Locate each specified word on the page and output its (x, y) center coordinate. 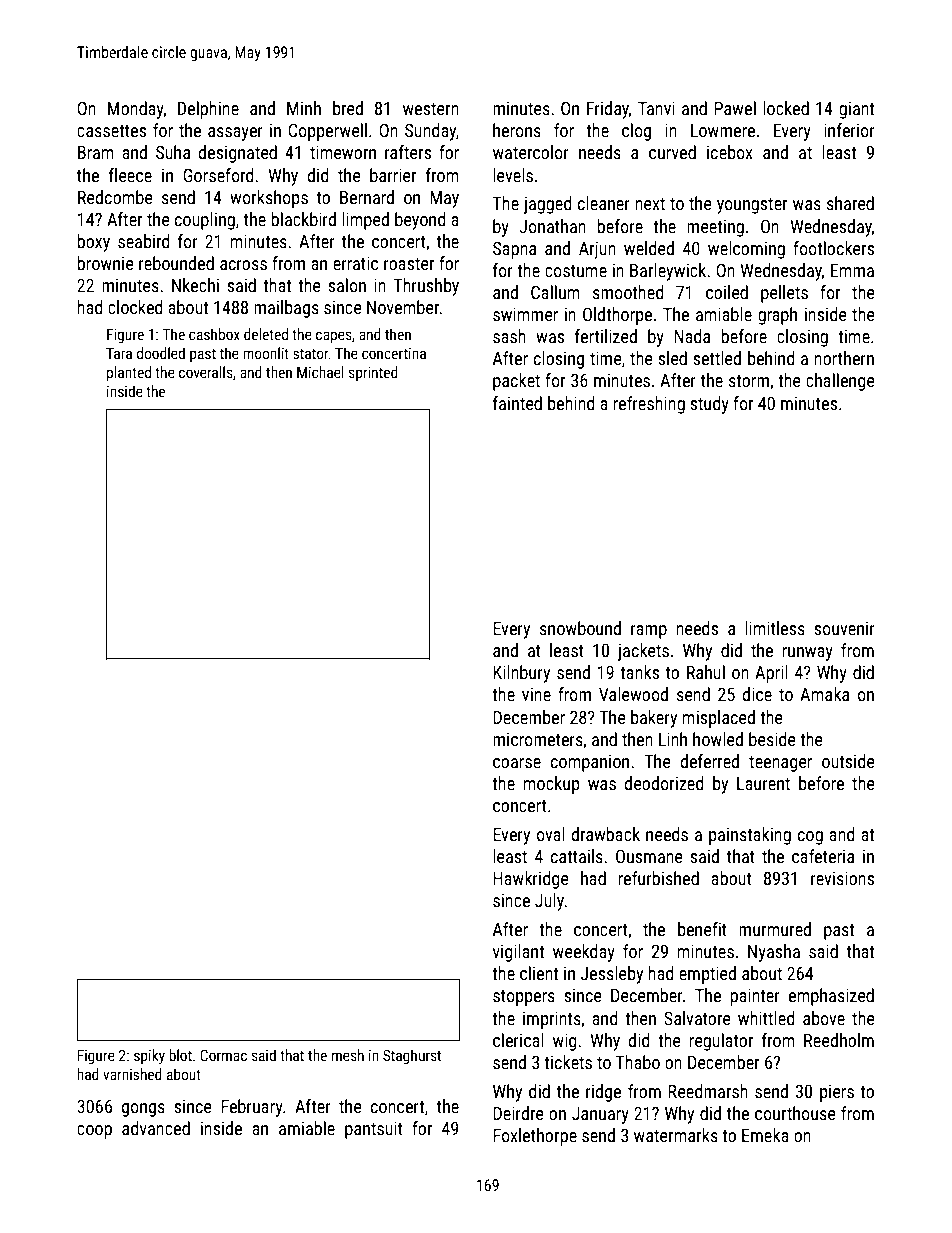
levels (513, 175)
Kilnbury (521, 674)
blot (180, 1055)
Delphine (208, 110)
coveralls (206, 372)
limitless (775, 628)
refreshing (649, 405)
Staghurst (412, 1056)
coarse (517, 763)
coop (94, 1132)
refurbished (659, 878)
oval (551, 834)
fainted (517, 403)
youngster (752, 206)
